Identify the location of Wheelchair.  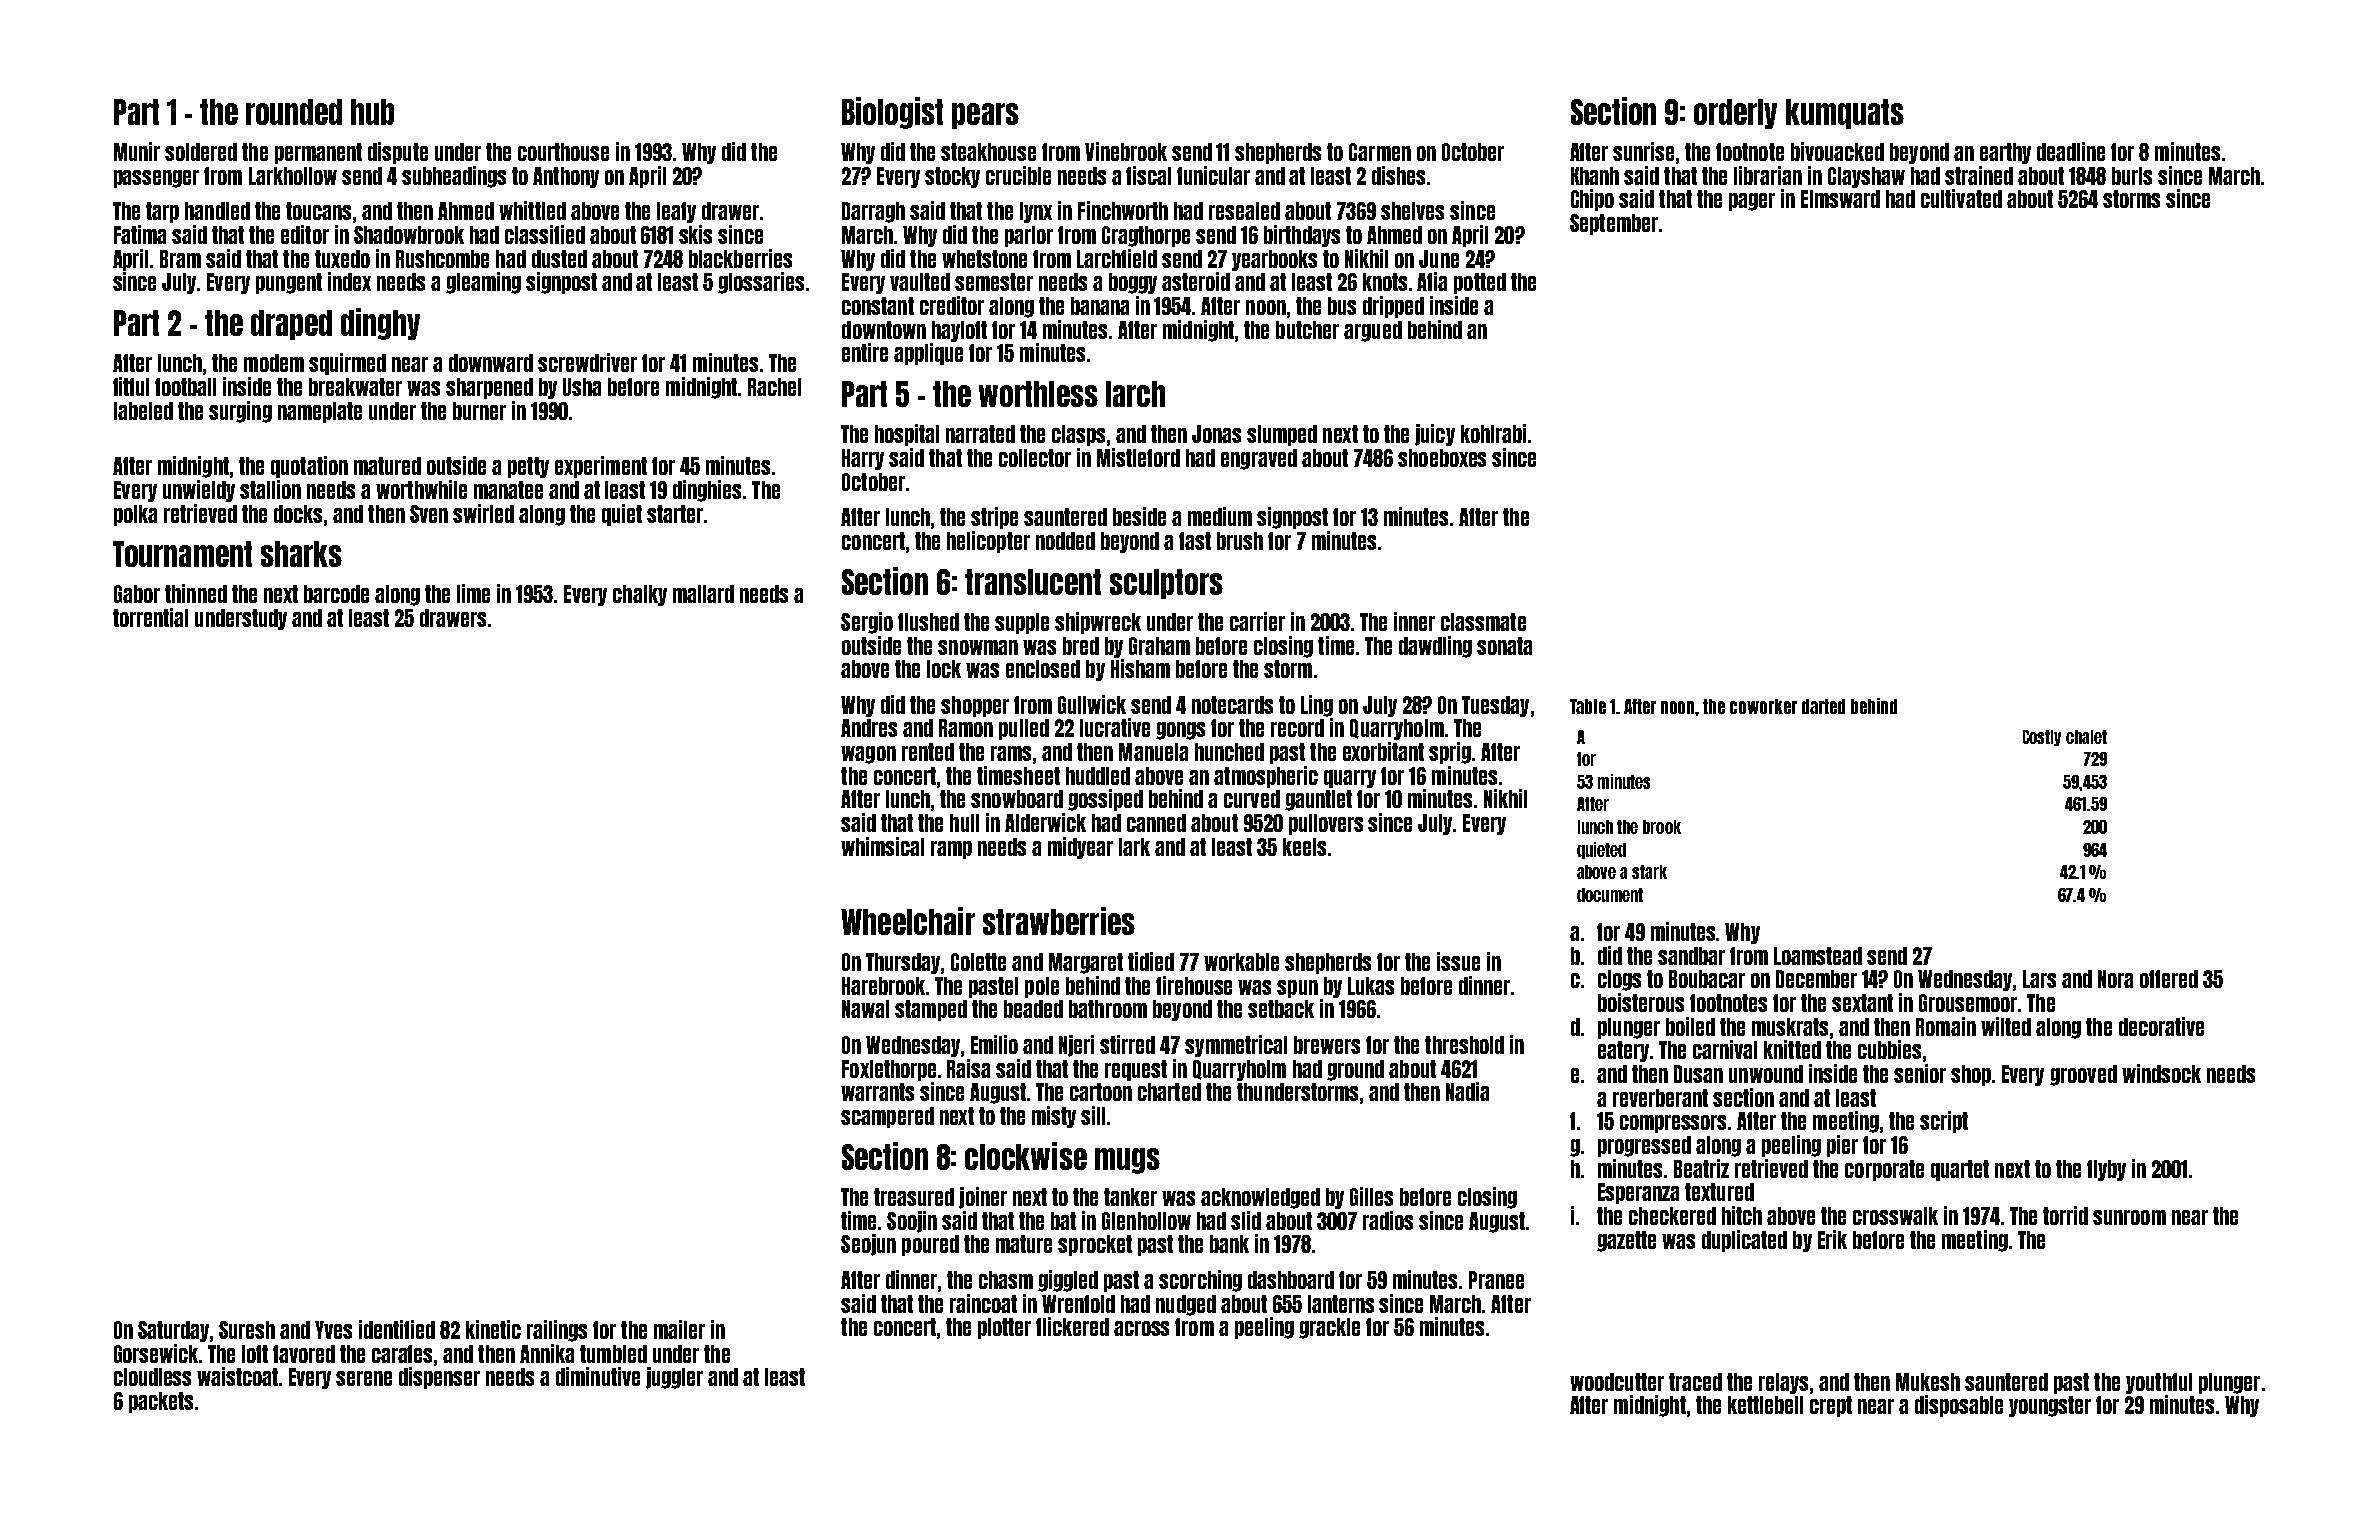
(908, 921).
